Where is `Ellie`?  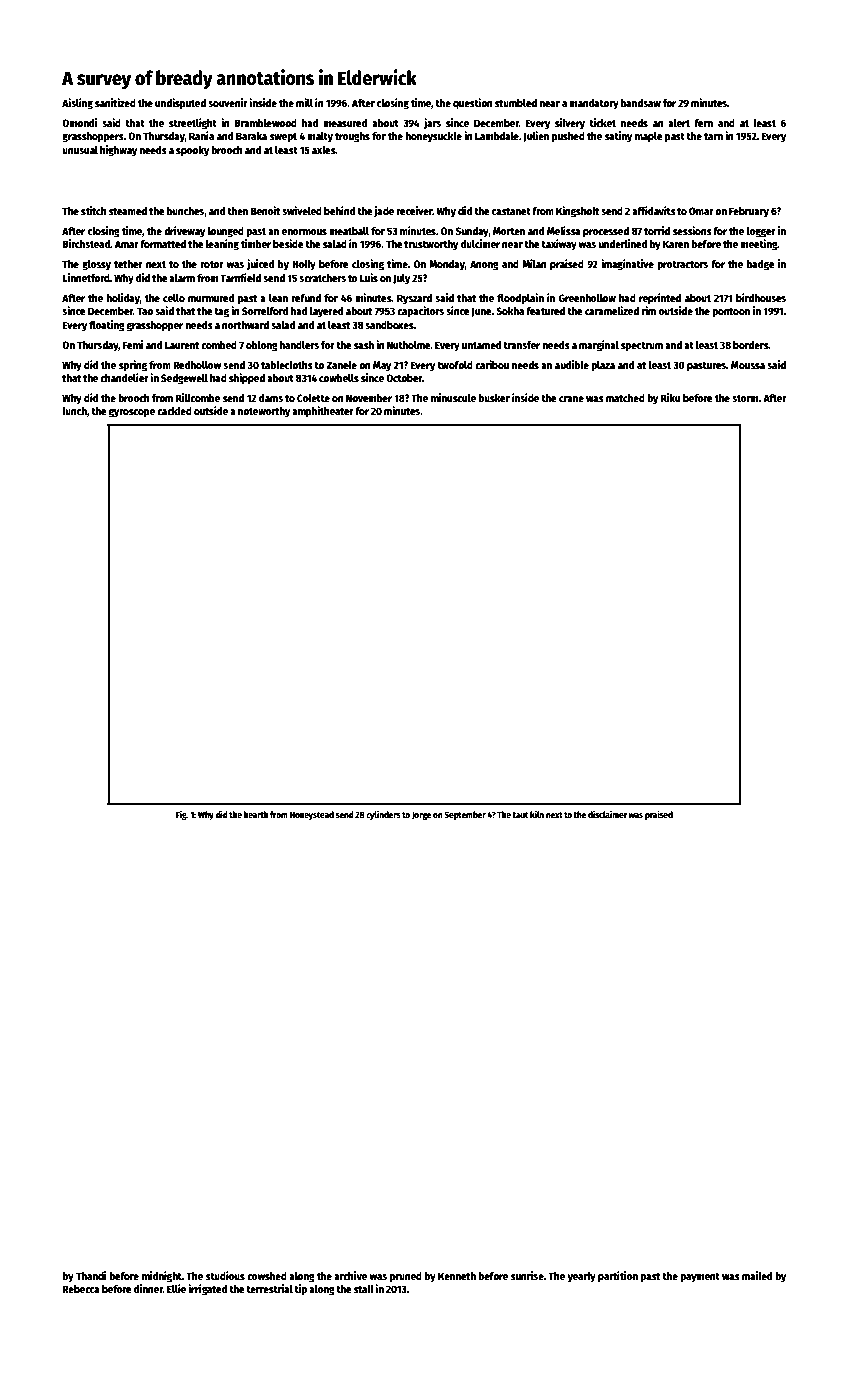
Ellie is located at coordinates (176, 1288).
